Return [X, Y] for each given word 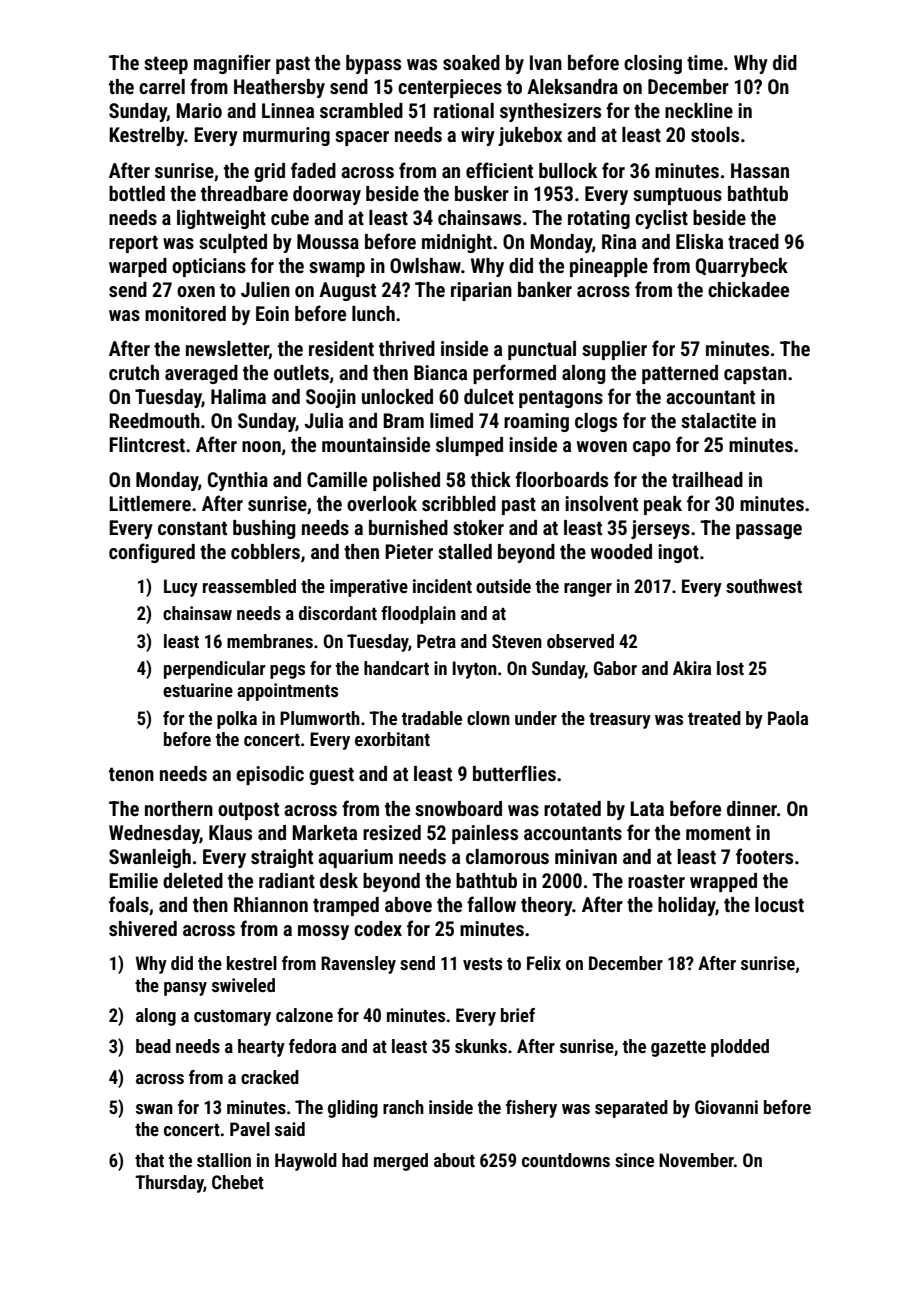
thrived [407, 348]
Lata [647, 808]
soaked [471, 62]
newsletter [227, 350]
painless [485, 834]
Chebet [238, 1182]
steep [166, 65]
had [355, 1160]
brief [518, 1015]
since [634, 1160]
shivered [143, 928]
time [705, 62]
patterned [680, 374]
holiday [687, 906]
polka [237, 720]
